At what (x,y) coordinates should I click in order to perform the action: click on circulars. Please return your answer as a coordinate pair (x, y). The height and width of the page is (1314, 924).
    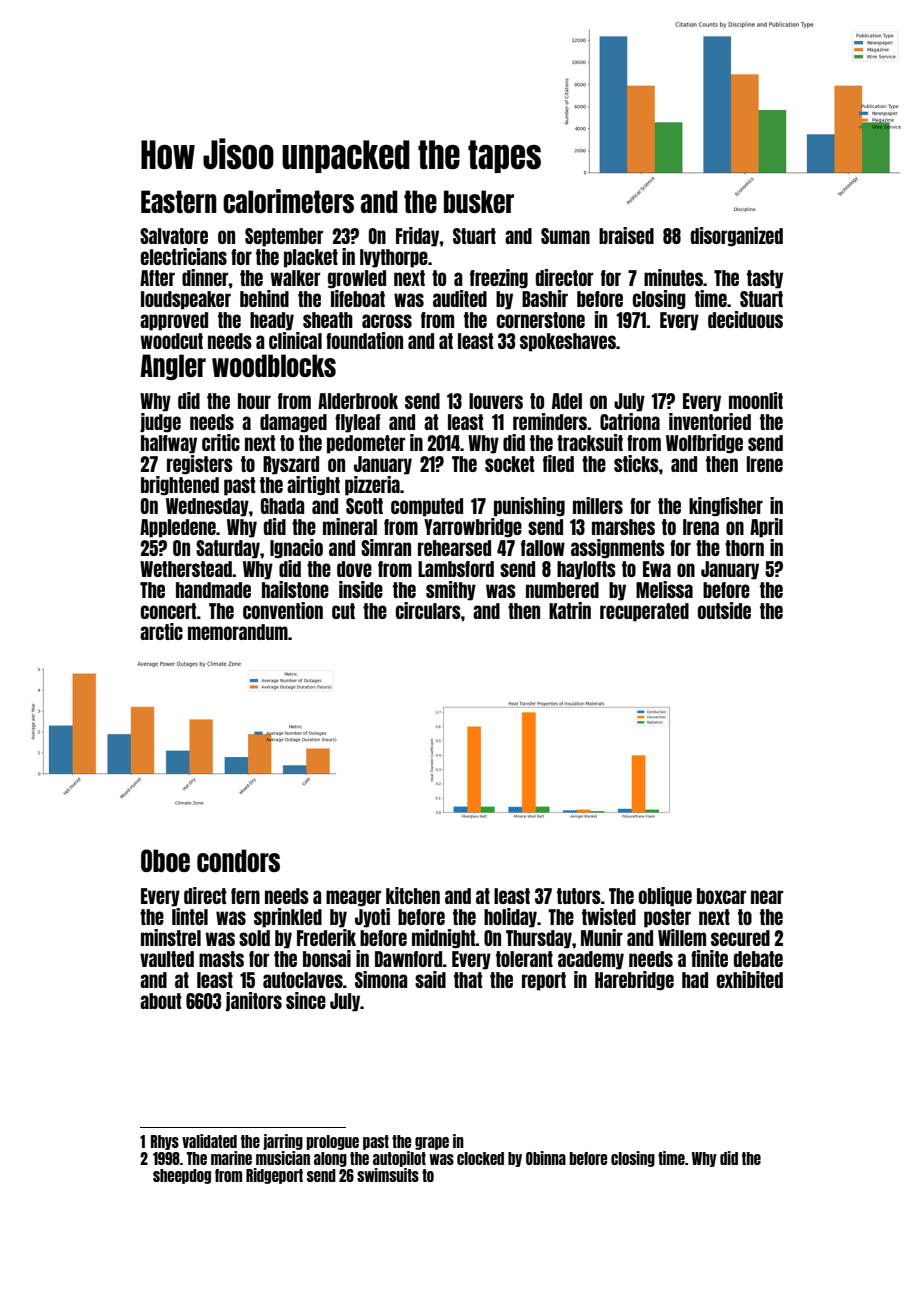
    Looking at the image, I should click on (428, 610).
